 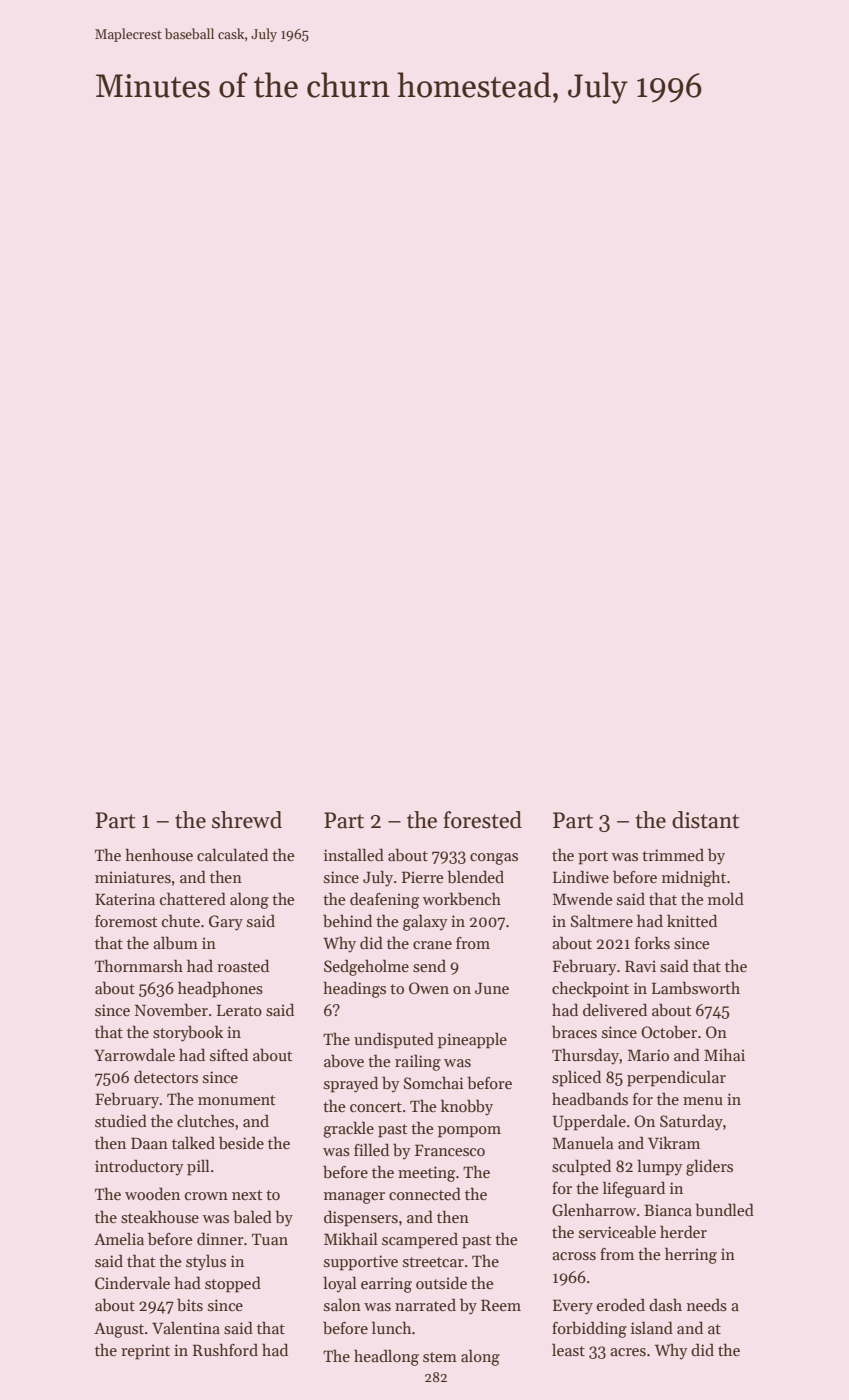 What do you see at coordinates (440, 1357) in the page?
I see `stem` at bounding box center [440, 1357].
